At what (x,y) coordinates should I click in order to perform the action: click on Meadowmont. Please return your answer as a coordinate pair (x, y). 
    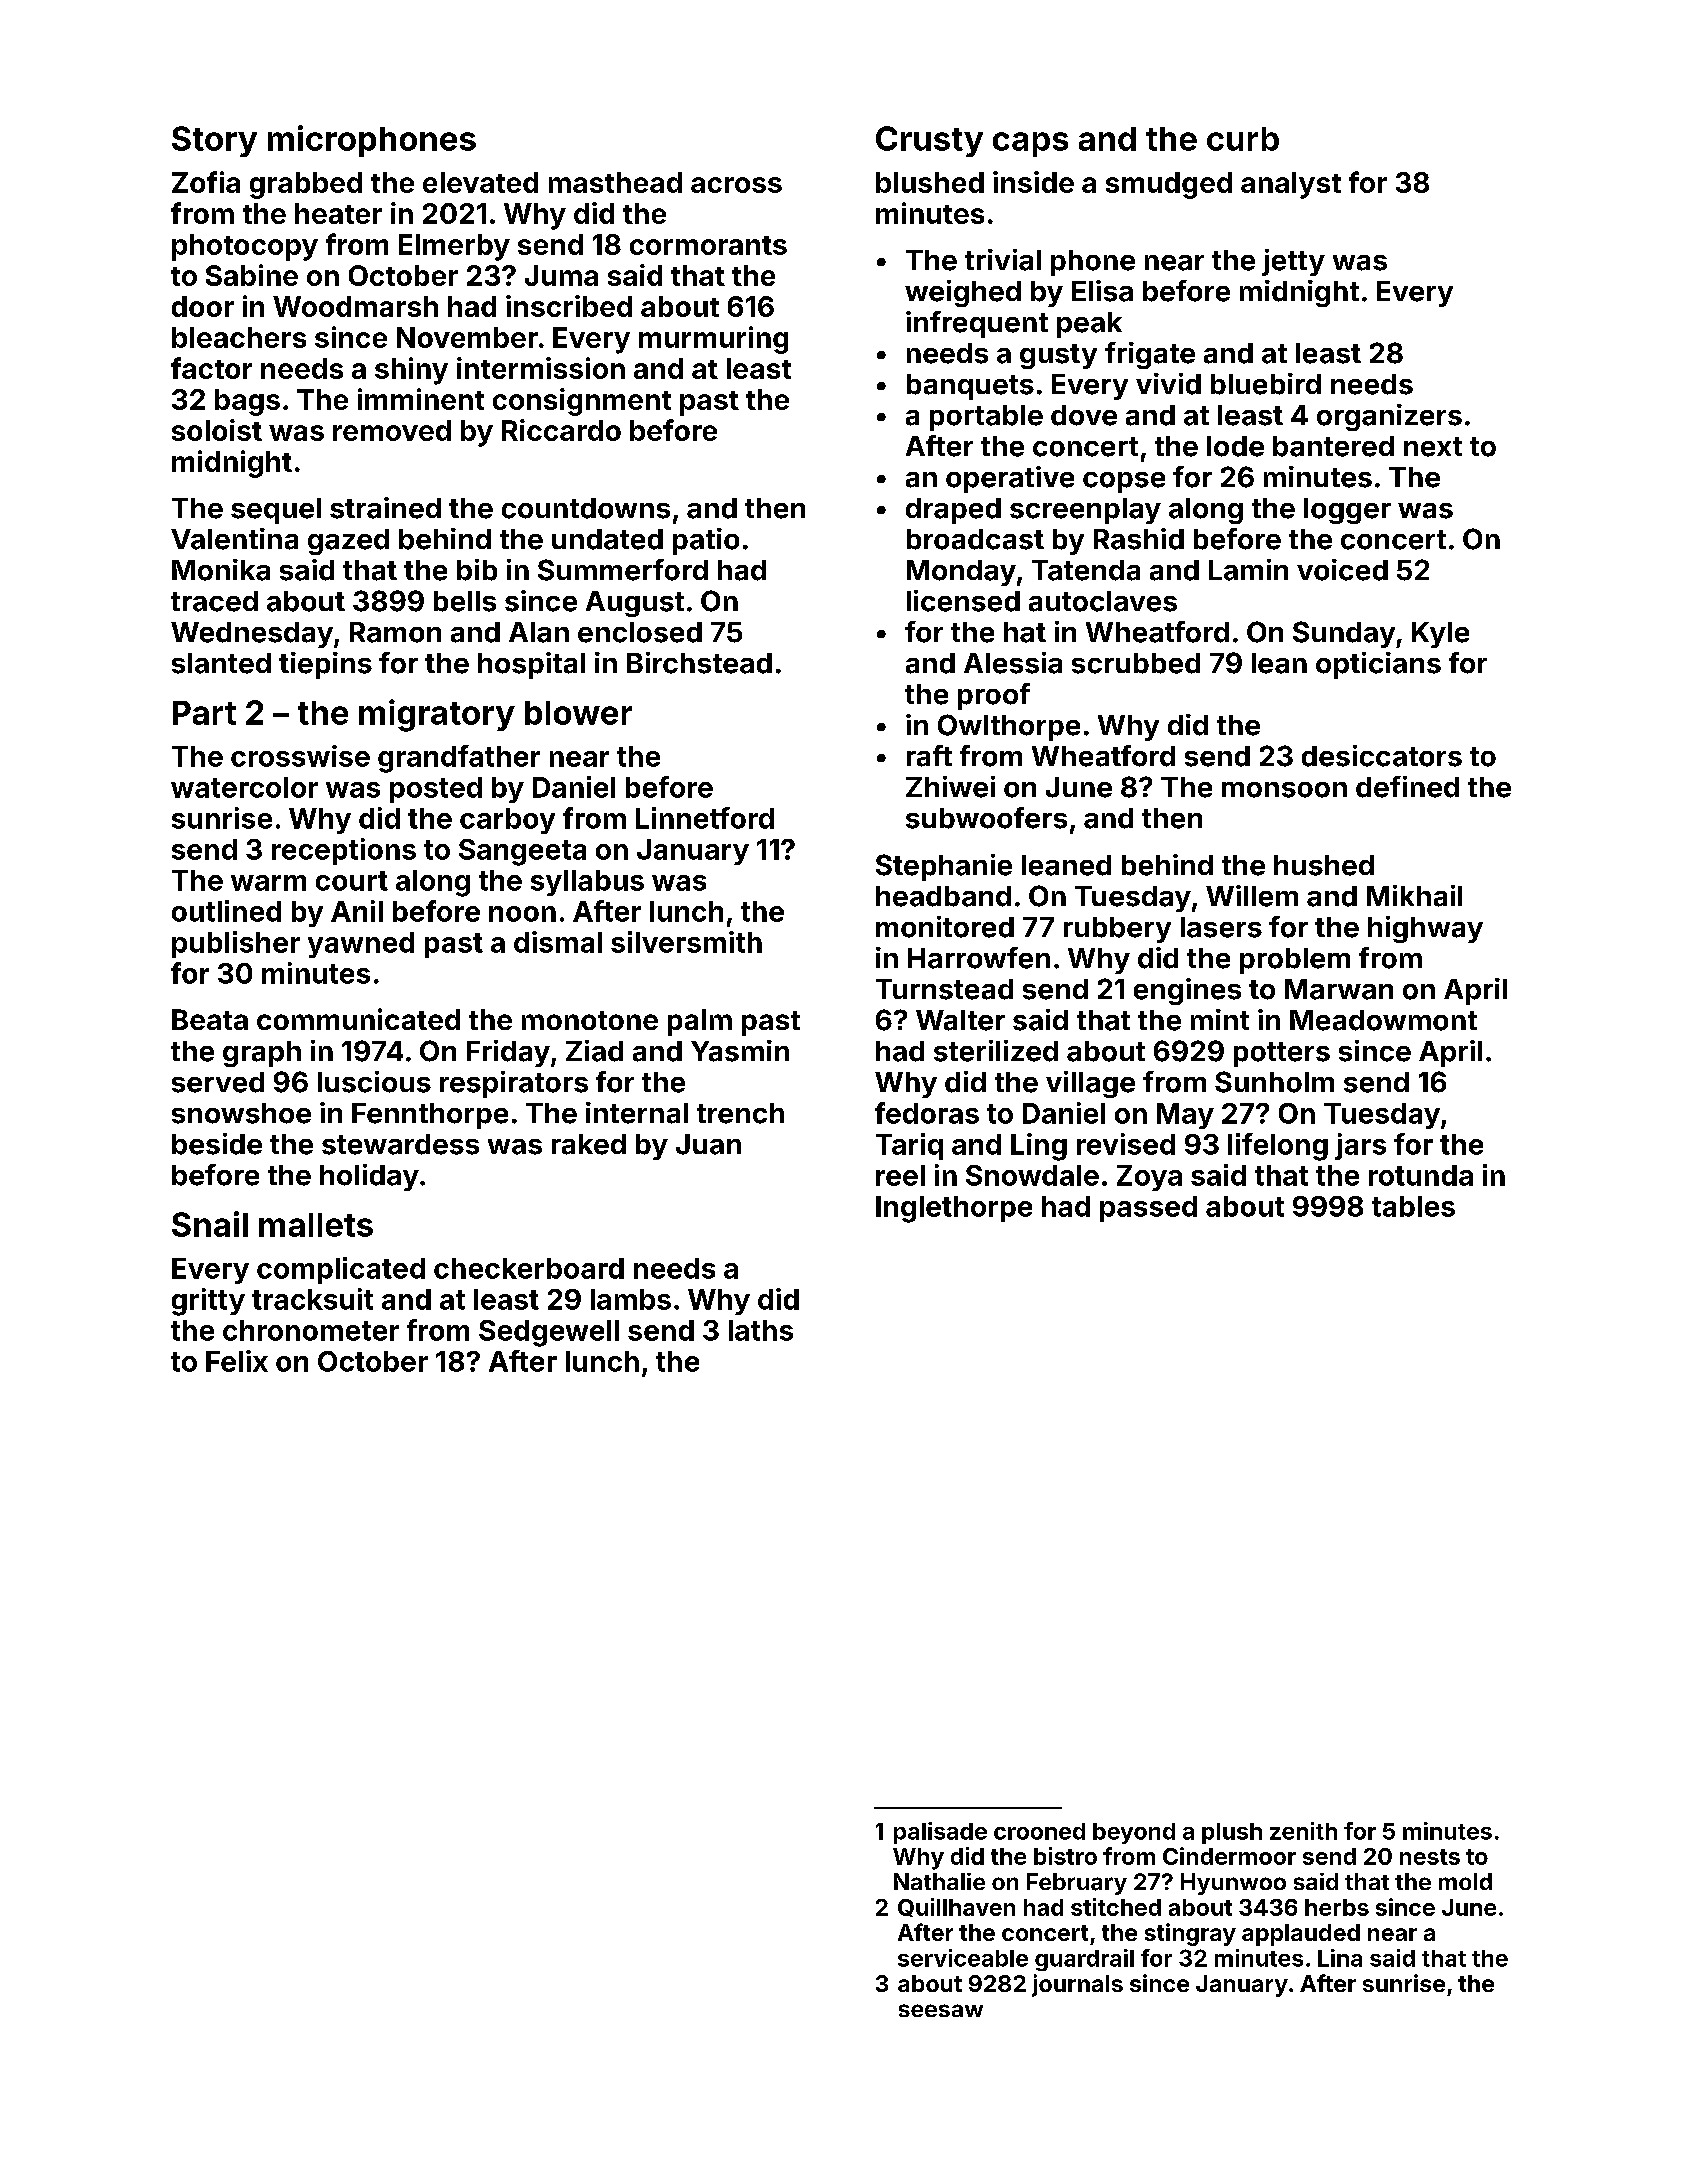
    Looking at the image, I should click on (1383, 1020).
